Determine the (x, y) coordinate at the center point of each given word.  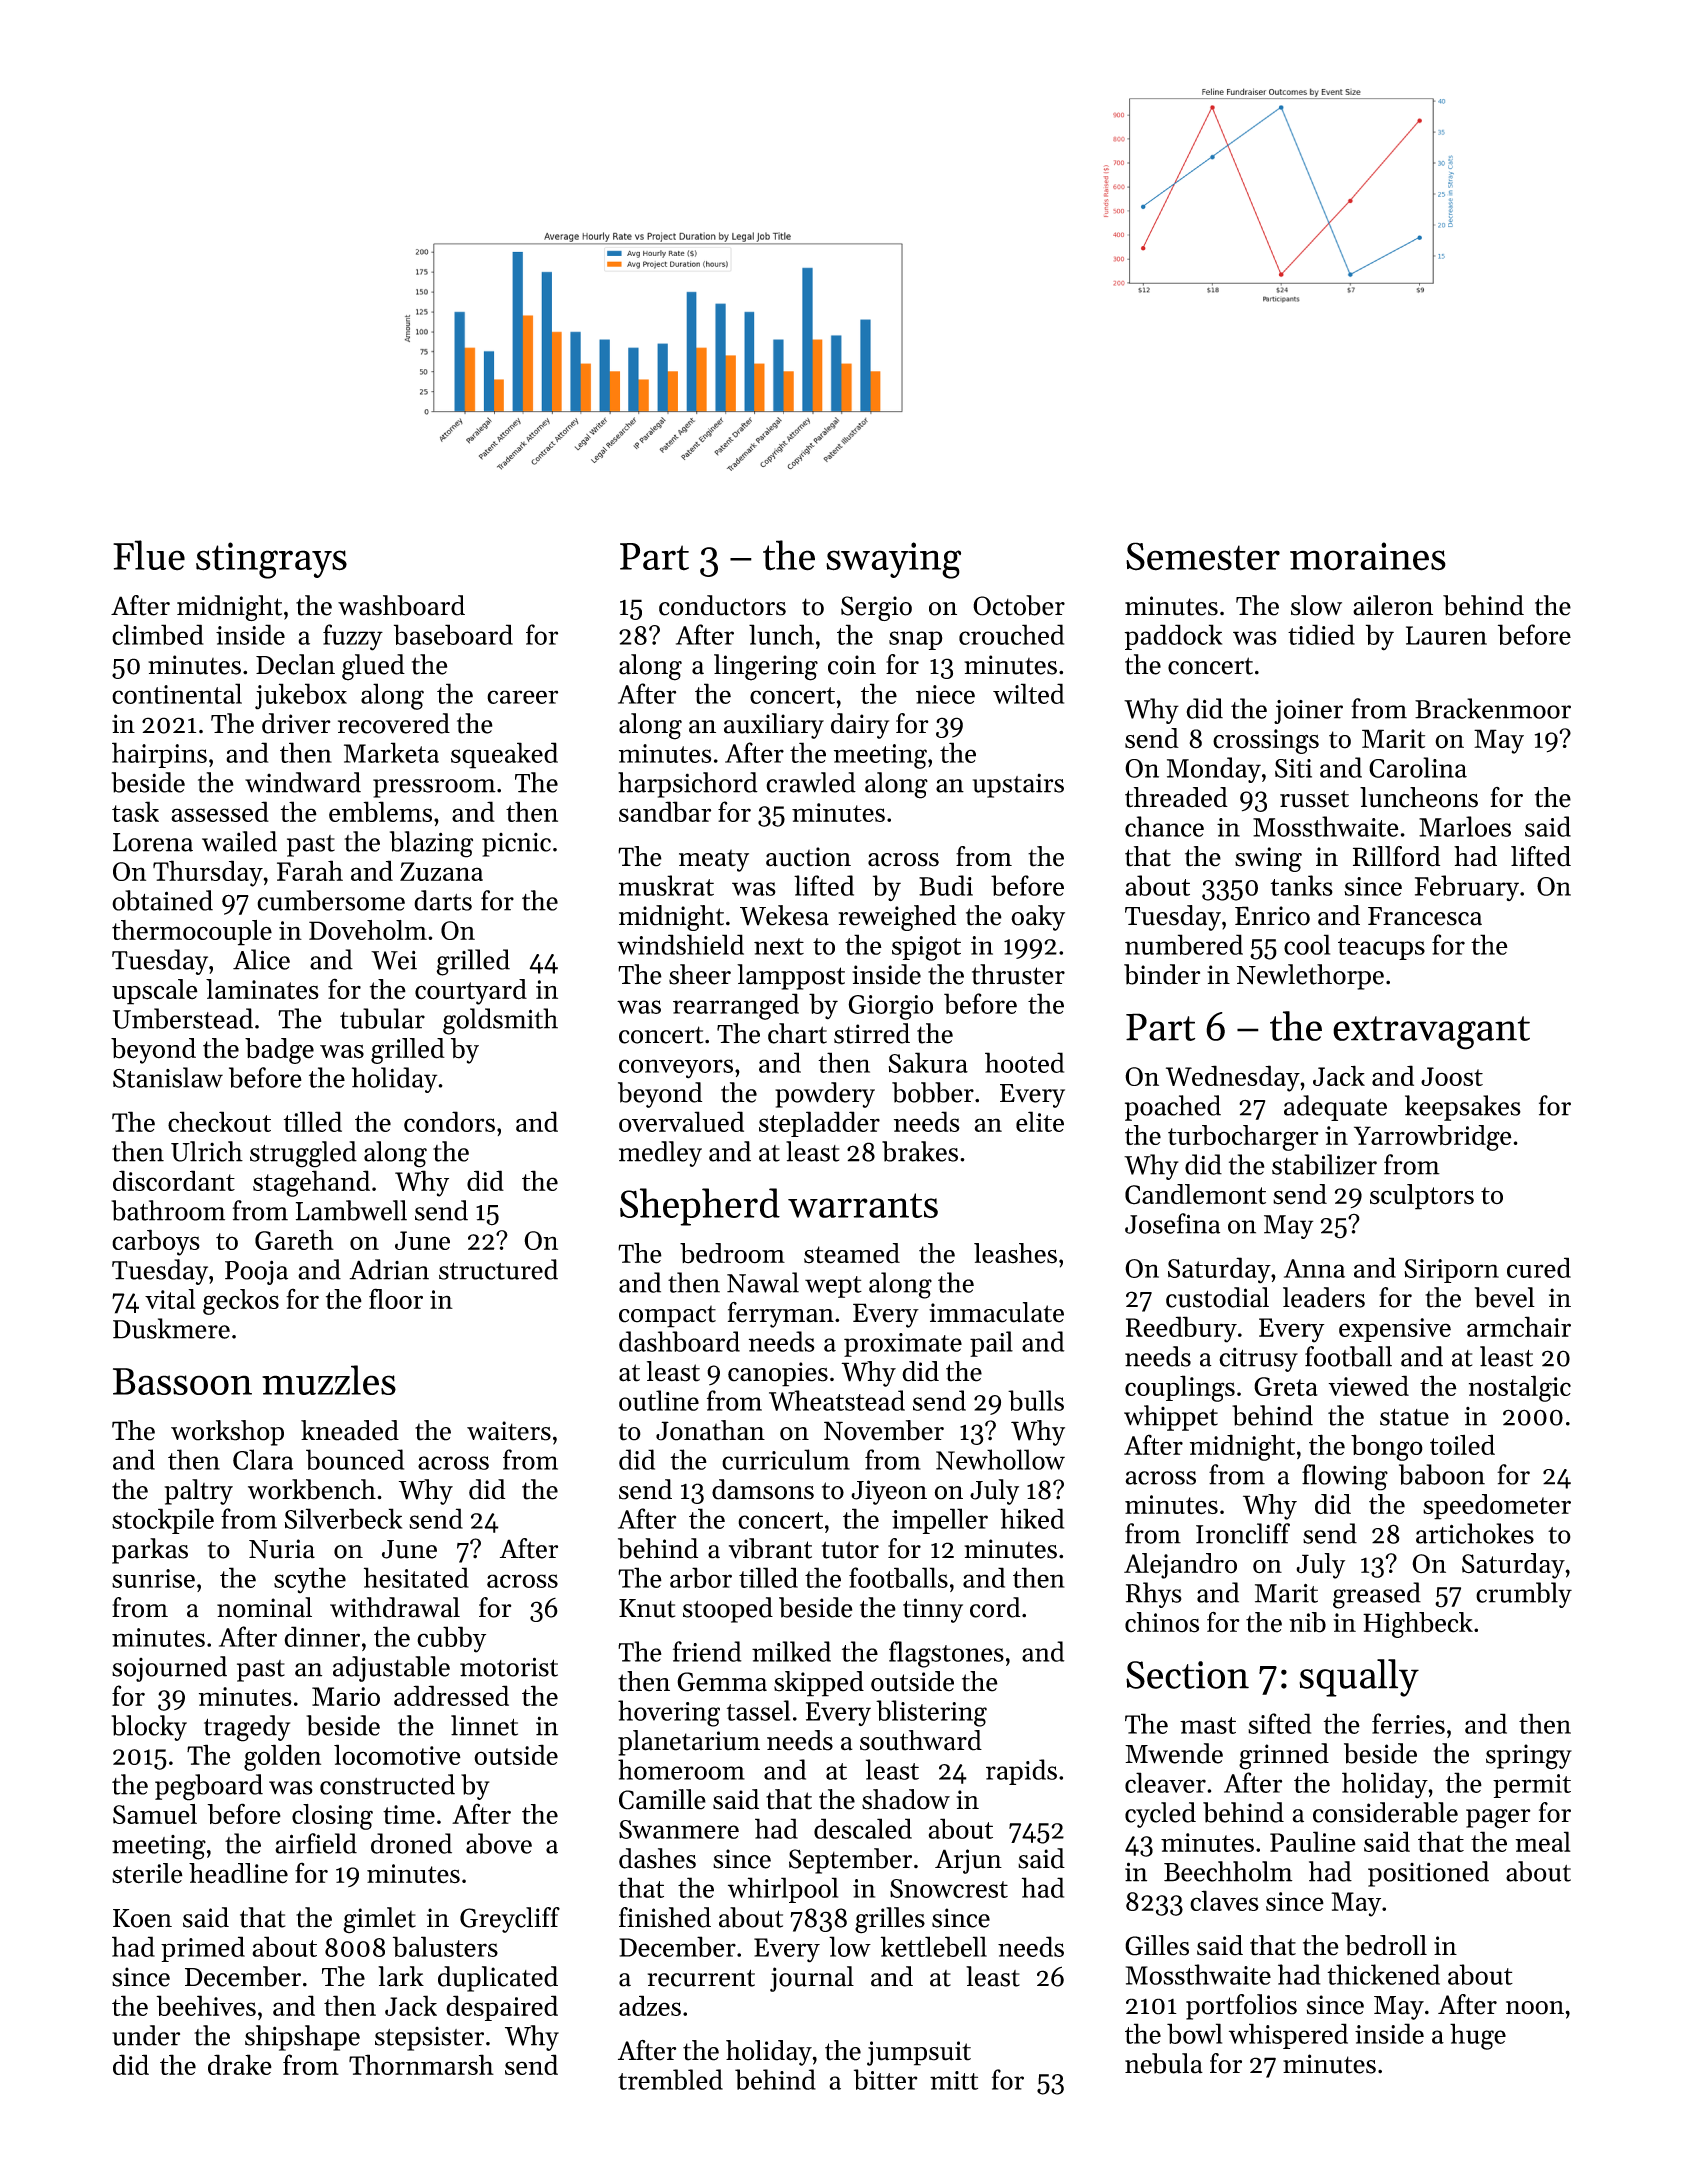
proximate (903, 1345)
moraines (1368, 556)
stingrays (271, 560)
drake (240, 2064)
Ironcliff (1243, 1533)
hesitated (416, 1577)
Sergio (876, 608)
